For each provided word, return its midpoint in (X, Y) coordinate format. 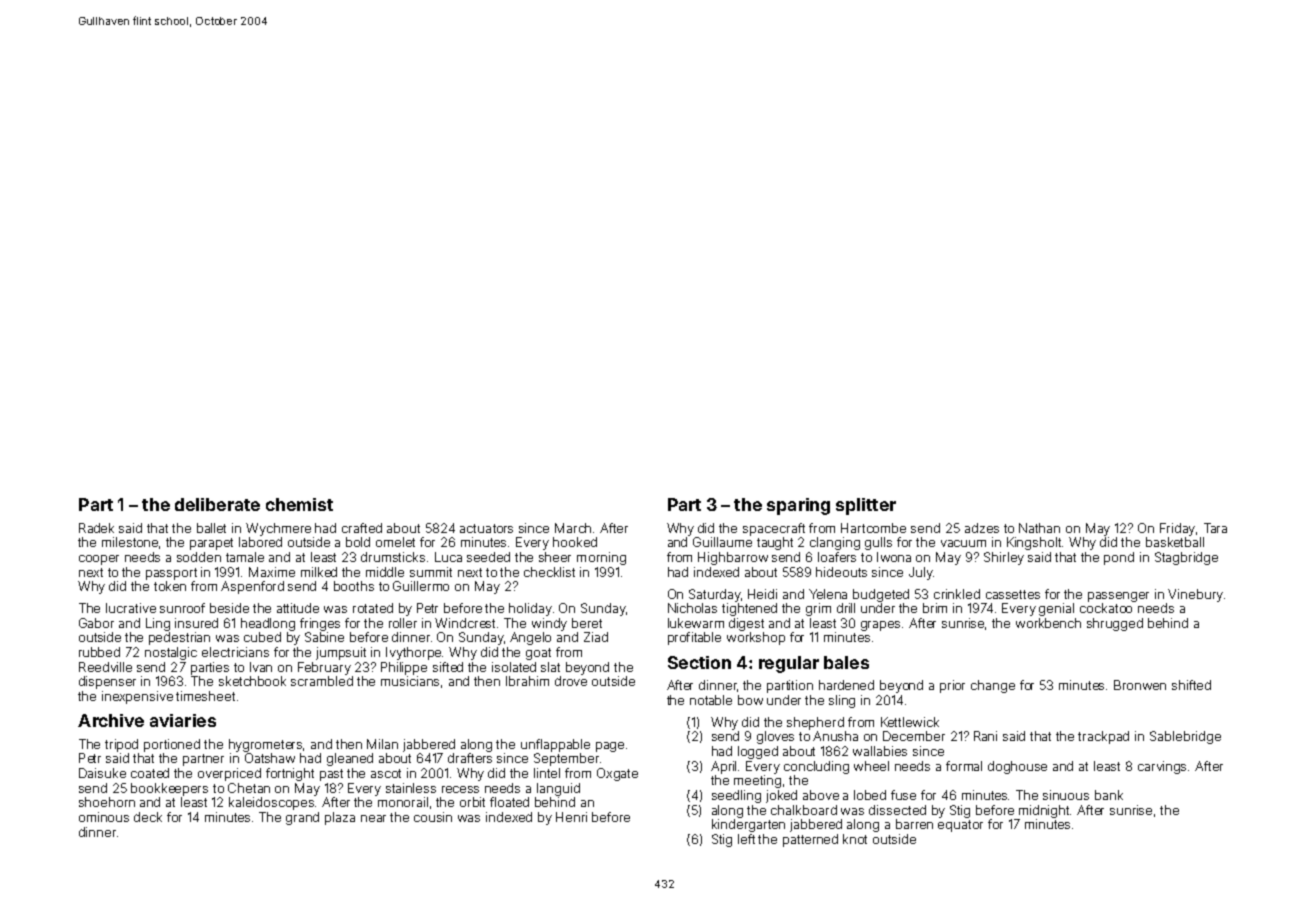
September (566, 759)
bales (846, 662)
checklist (549, 572)
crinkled (957, 594)
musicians (410, 681)
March (573, 528)
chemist (299, 504)
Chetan (249, 788)
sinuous (1066, 795)
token (170, 586)
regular (789, 664)
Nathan (1039, 528)
